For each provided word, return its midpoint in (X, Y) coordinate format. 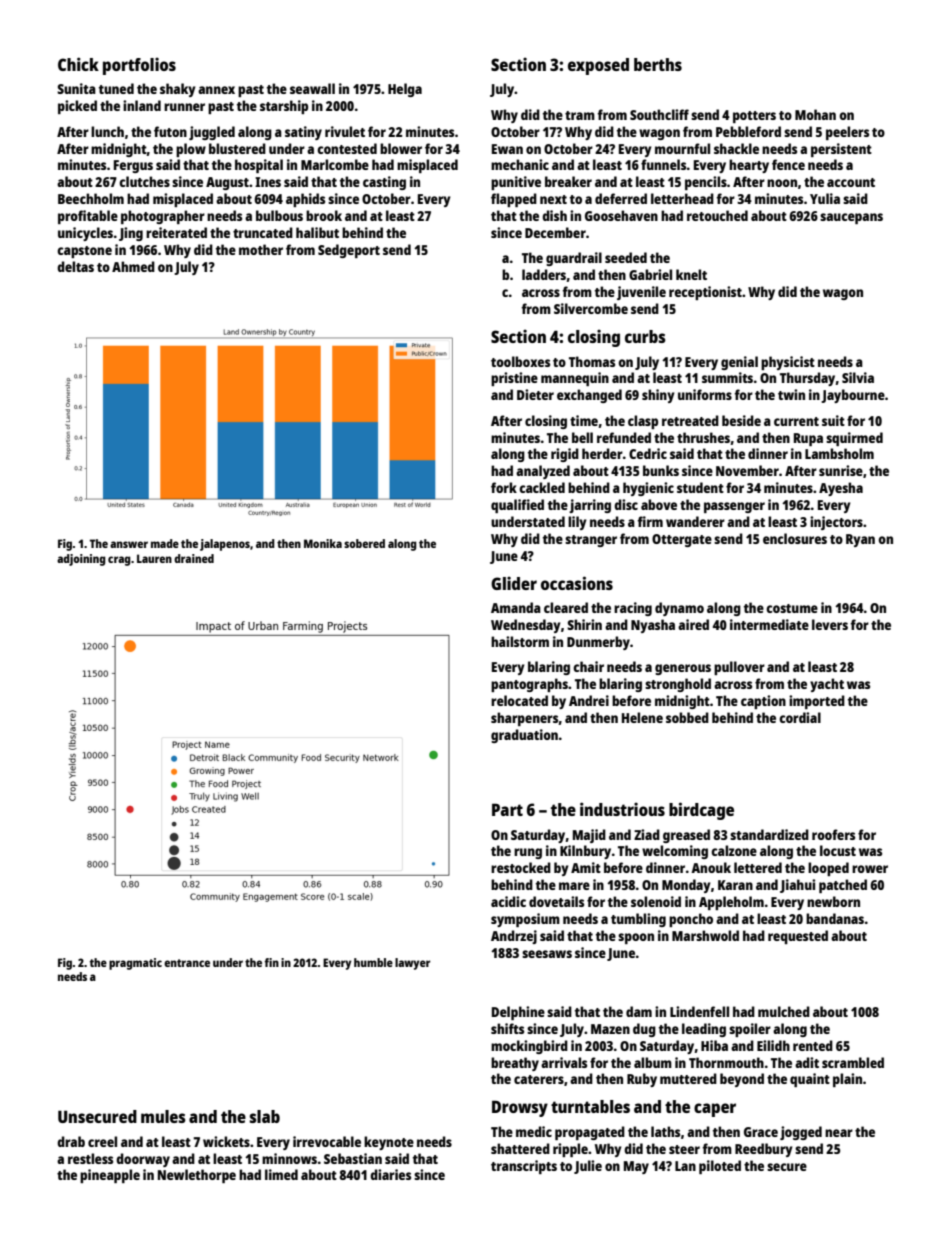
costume (792, 608)
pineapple (110, 1176)
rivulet (345, 131)
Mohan (815, 114)
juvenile (641, 293)
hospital (259, 166)
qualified (517, 506)
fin (271, 962)
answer (129, 544)
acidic (508, 901)
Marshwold (705, 935)
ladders (544, 275)
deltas (75, 266)
